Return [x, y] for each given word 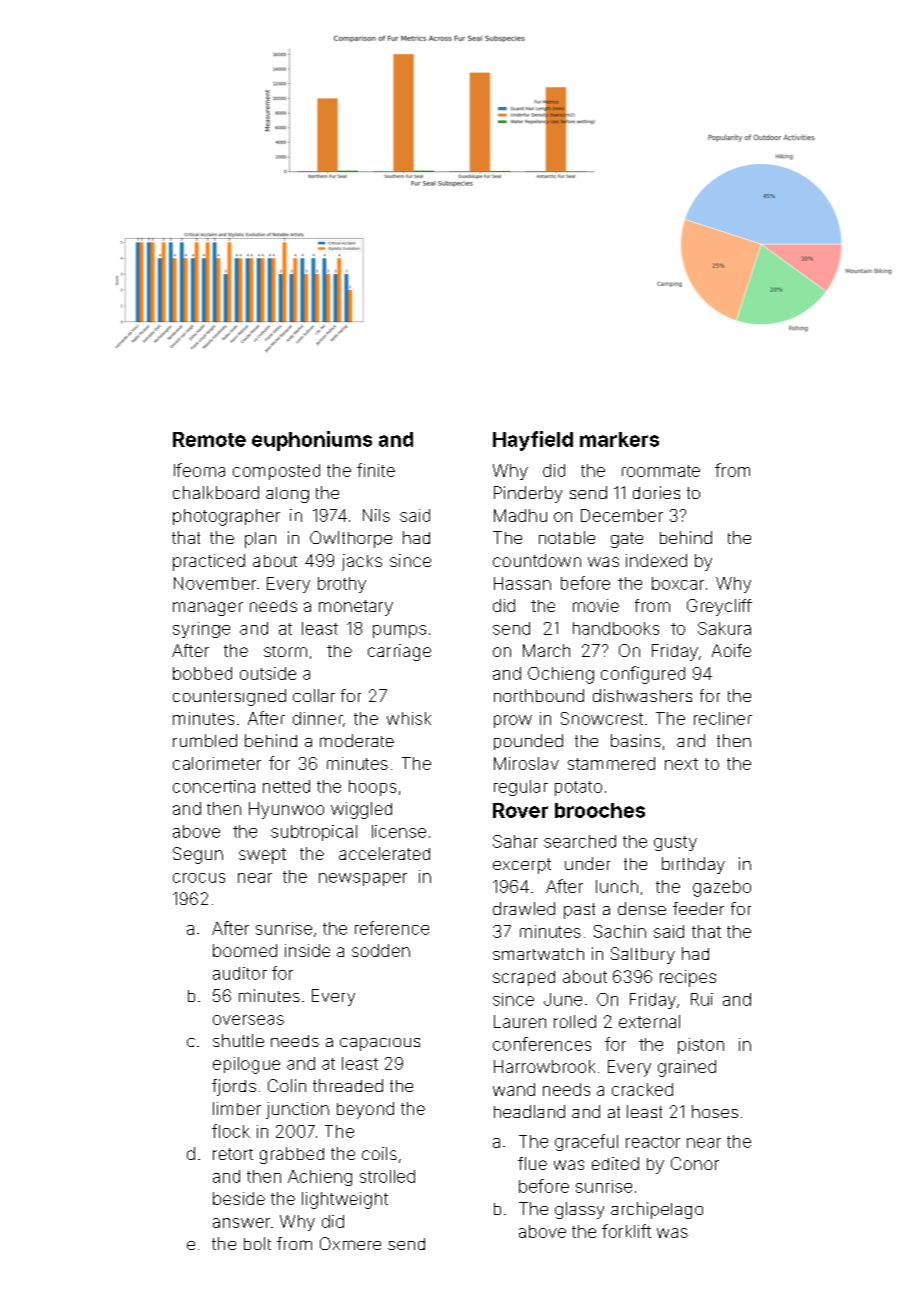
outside [268, 673]
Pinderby [528, 494]
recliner [723, 718]
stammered [611, 763]
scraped [524, 978]
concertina [214, 786]
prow [513, 721]
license [399, 831]
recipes [688, 978]
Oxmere [350, 1243]
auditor [240, 973]
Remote [209, 439]
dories [656, 492]
